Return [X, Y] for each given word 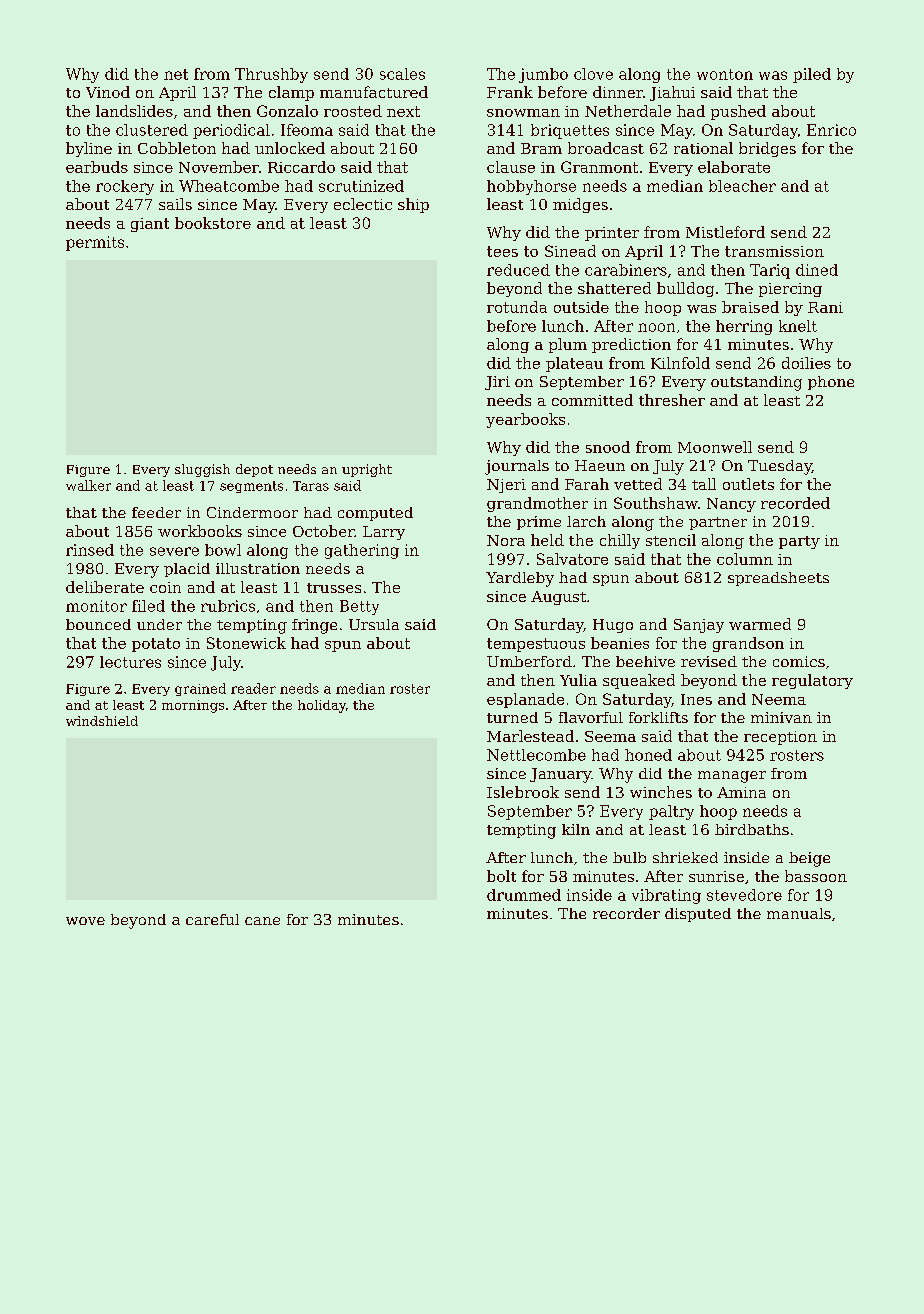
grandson [748, 644]
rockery [125, 187]
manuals [799, 913]
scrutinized [361, 186]
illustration [258, 568]
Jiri [497, 383]
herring [744, 327]
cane [262, 921]
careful [212, 919]
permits [95, 243]
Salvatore [572, 559]
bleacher [742, 186]
